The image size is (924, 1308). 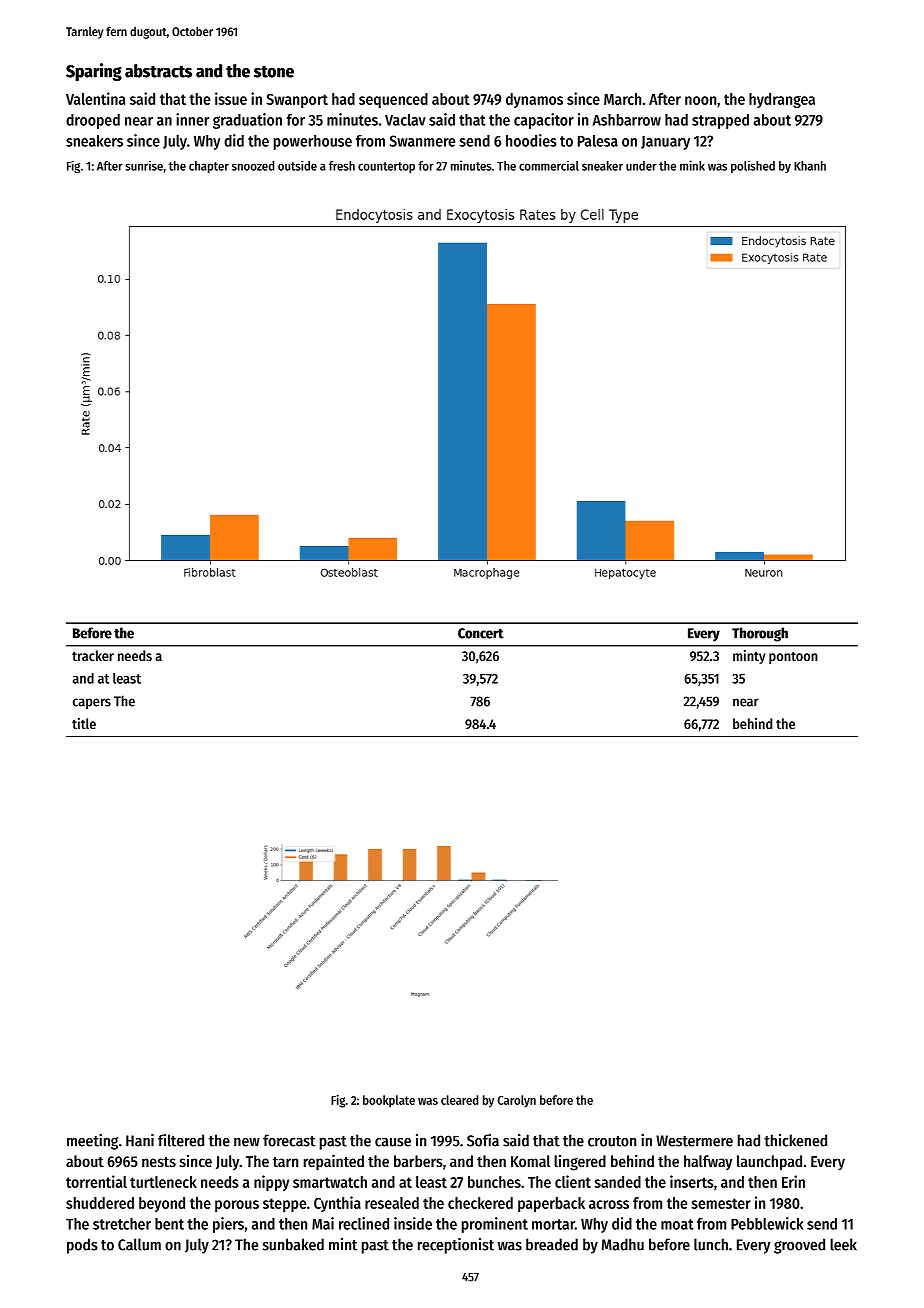 I want to click on porous, so click(x=237, y=1206).
